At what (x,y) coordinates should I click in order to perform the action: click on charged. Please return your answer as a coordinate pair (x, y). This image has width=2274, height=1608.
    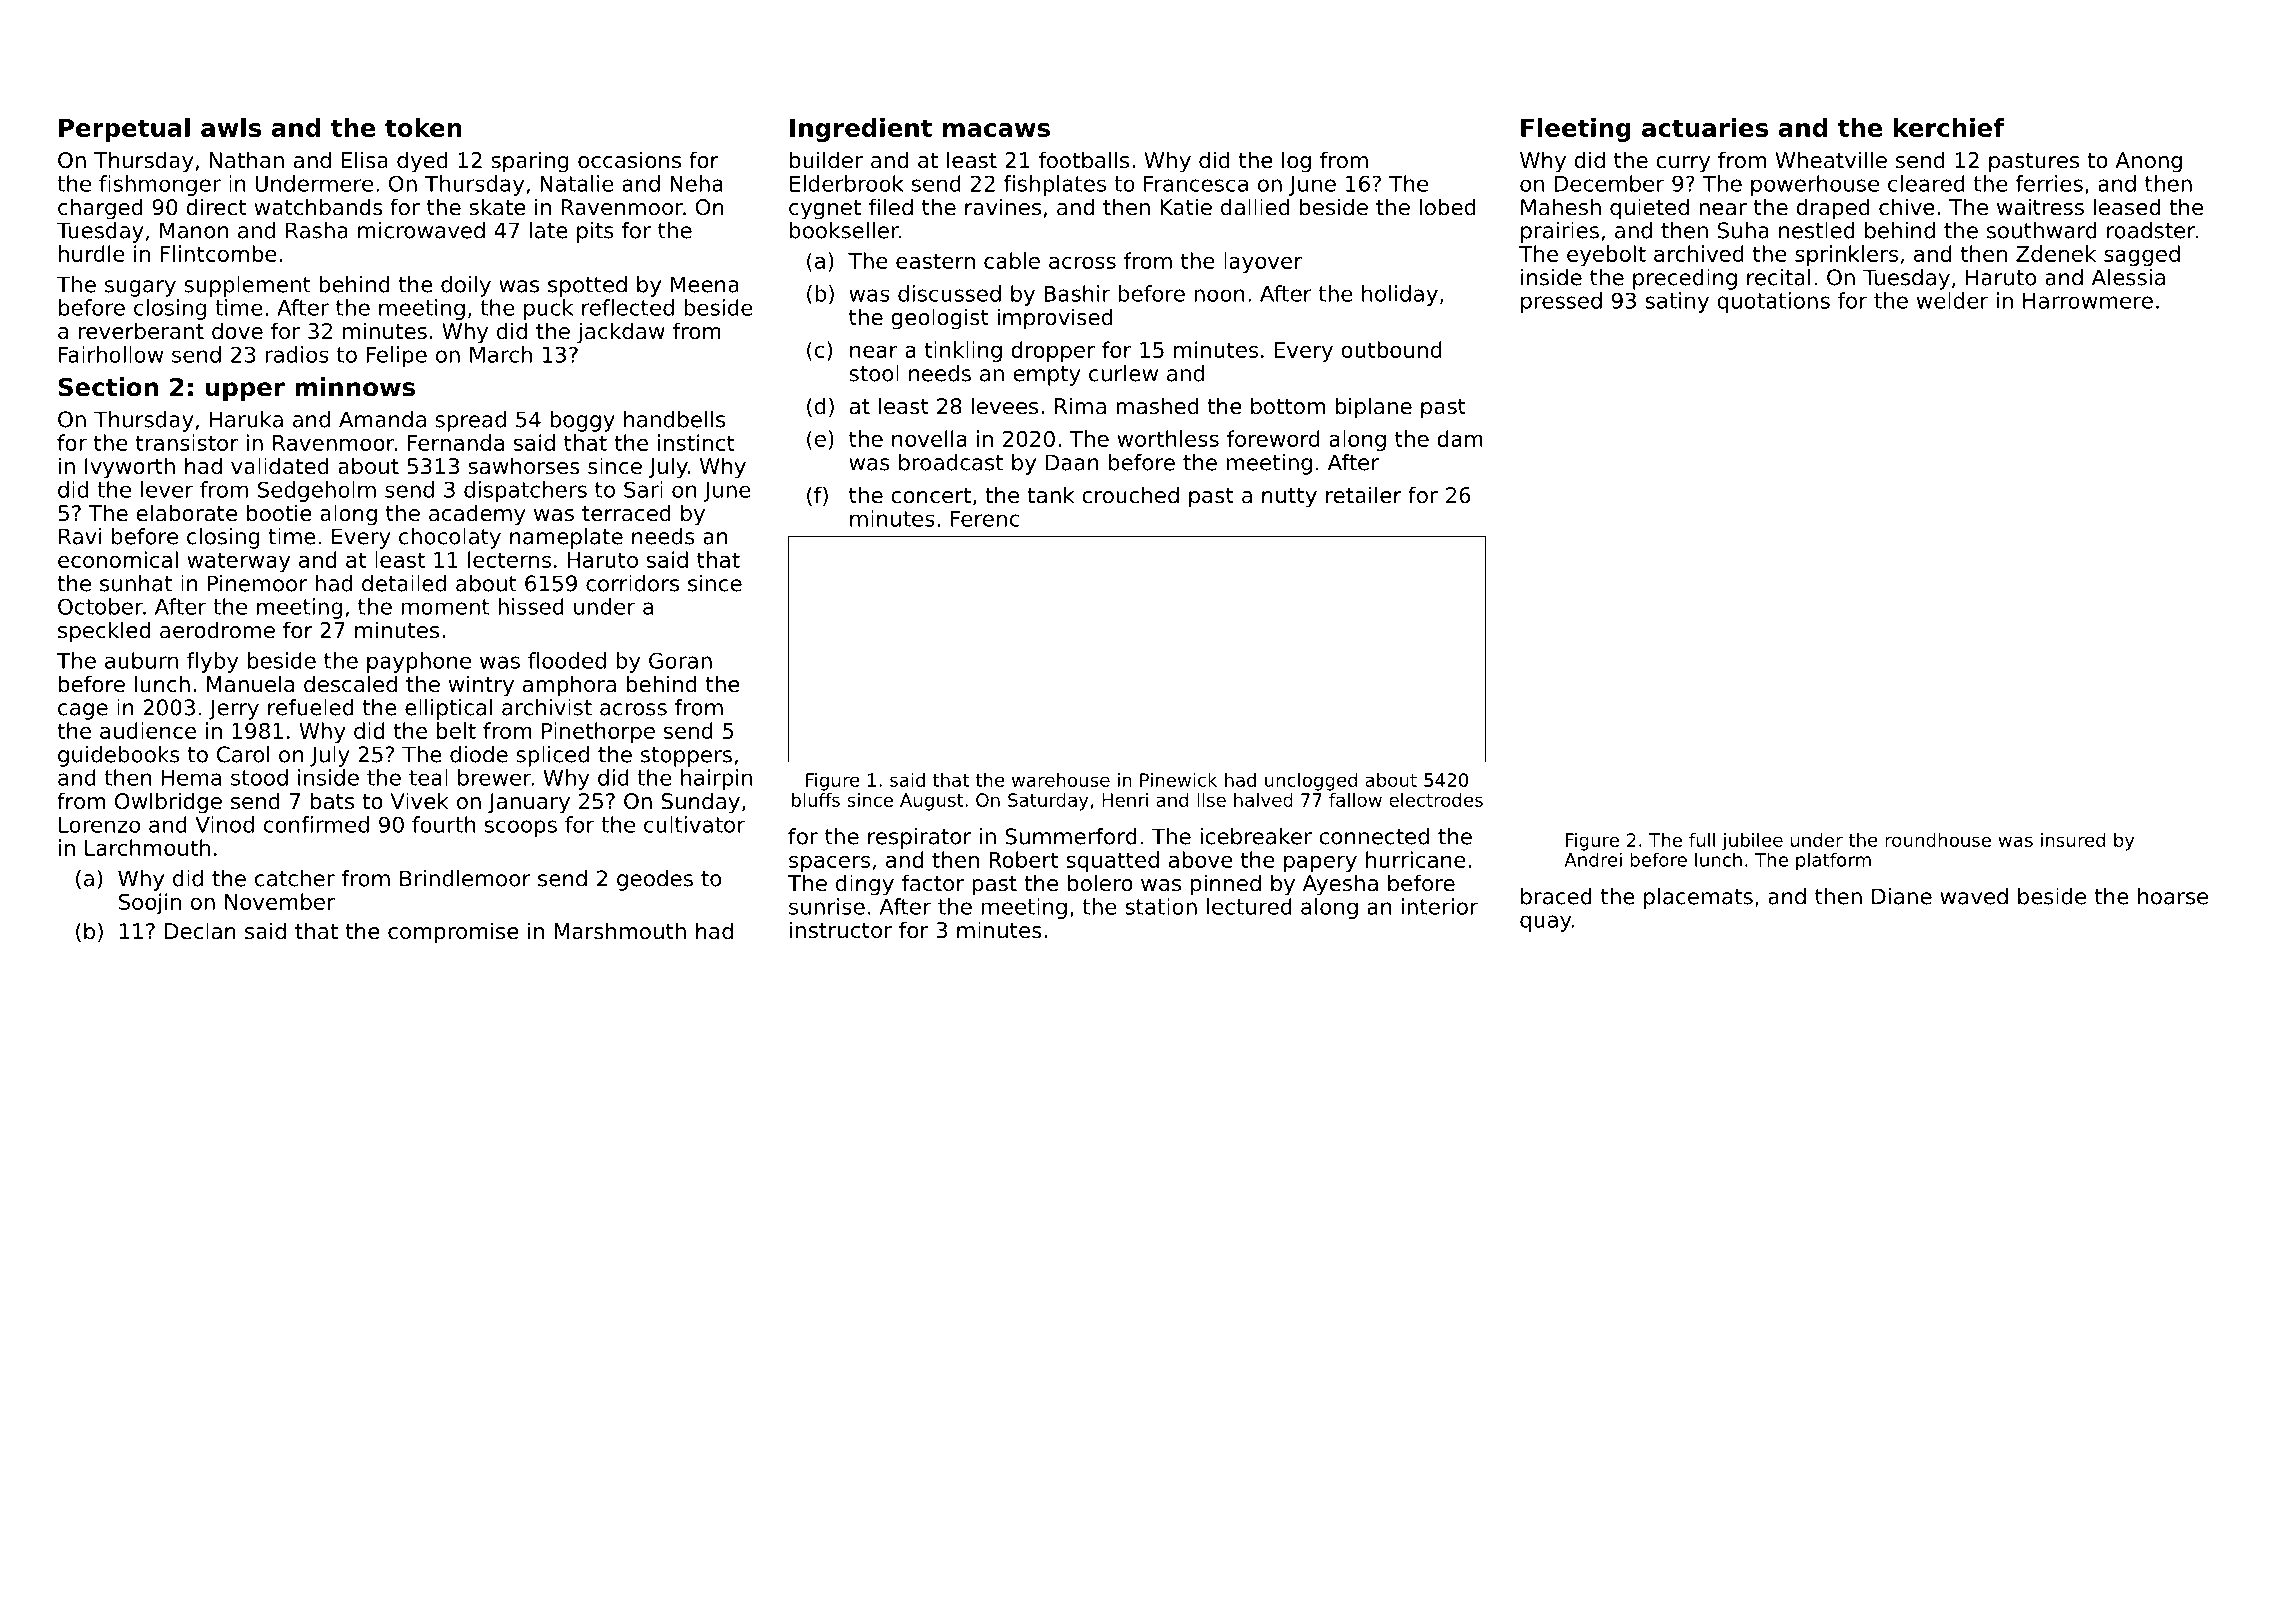
    Looking at the image, I should click on (100, 209).
